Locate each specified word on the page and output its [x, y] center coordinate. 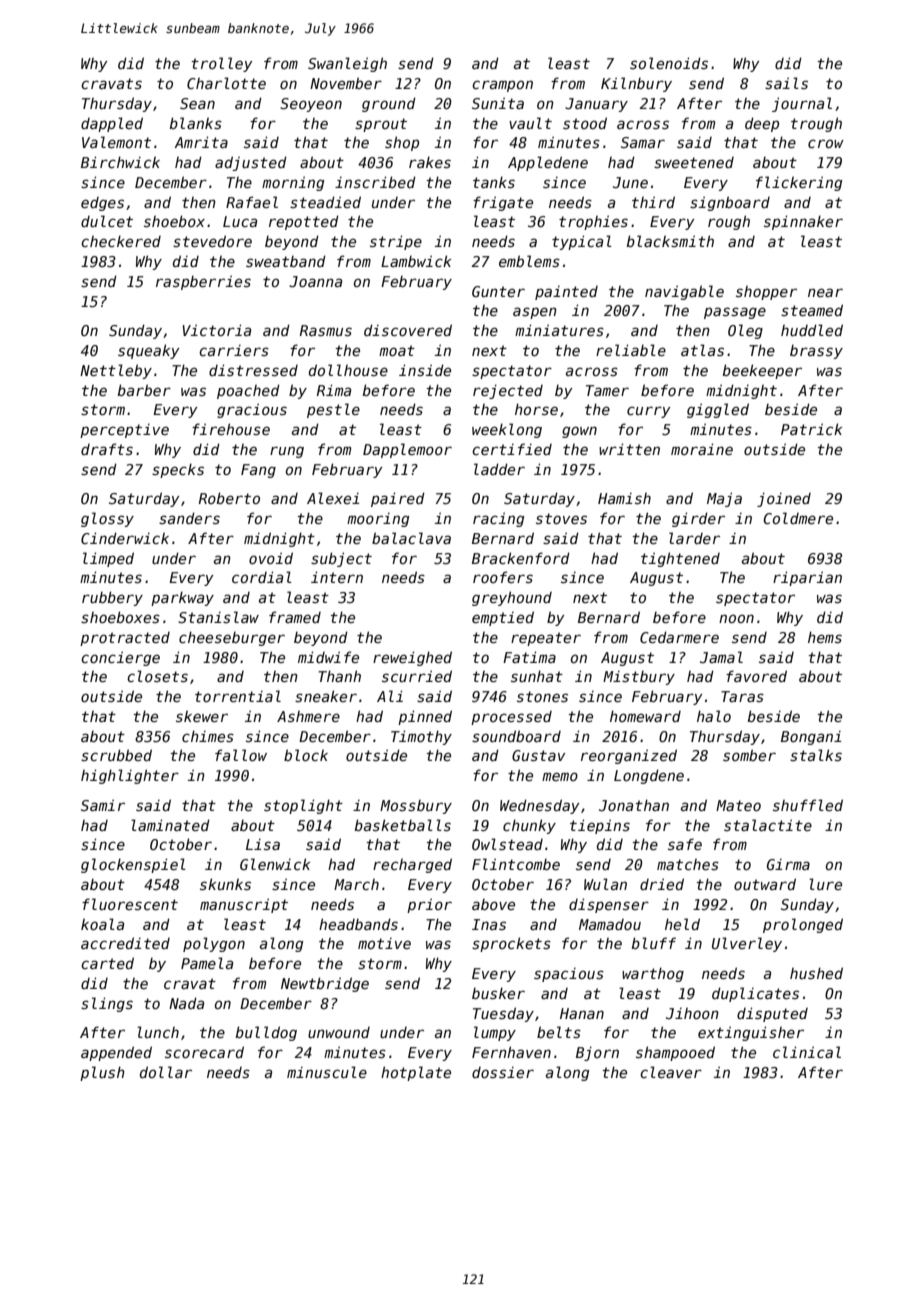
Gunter [498, 291]
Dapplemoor [407, 450]
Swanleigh [347, 64]
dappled [112, 124]
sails [786, 83]
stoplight [303, 806]
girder [698, 519]
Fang [258, 471]
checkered [121, 241]
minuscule [327, 1072]
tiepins [600, 826]
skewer [202, 716]
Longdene [649, 776]
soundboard [516, 736]
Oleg [745, 331]
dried [662, 884]
